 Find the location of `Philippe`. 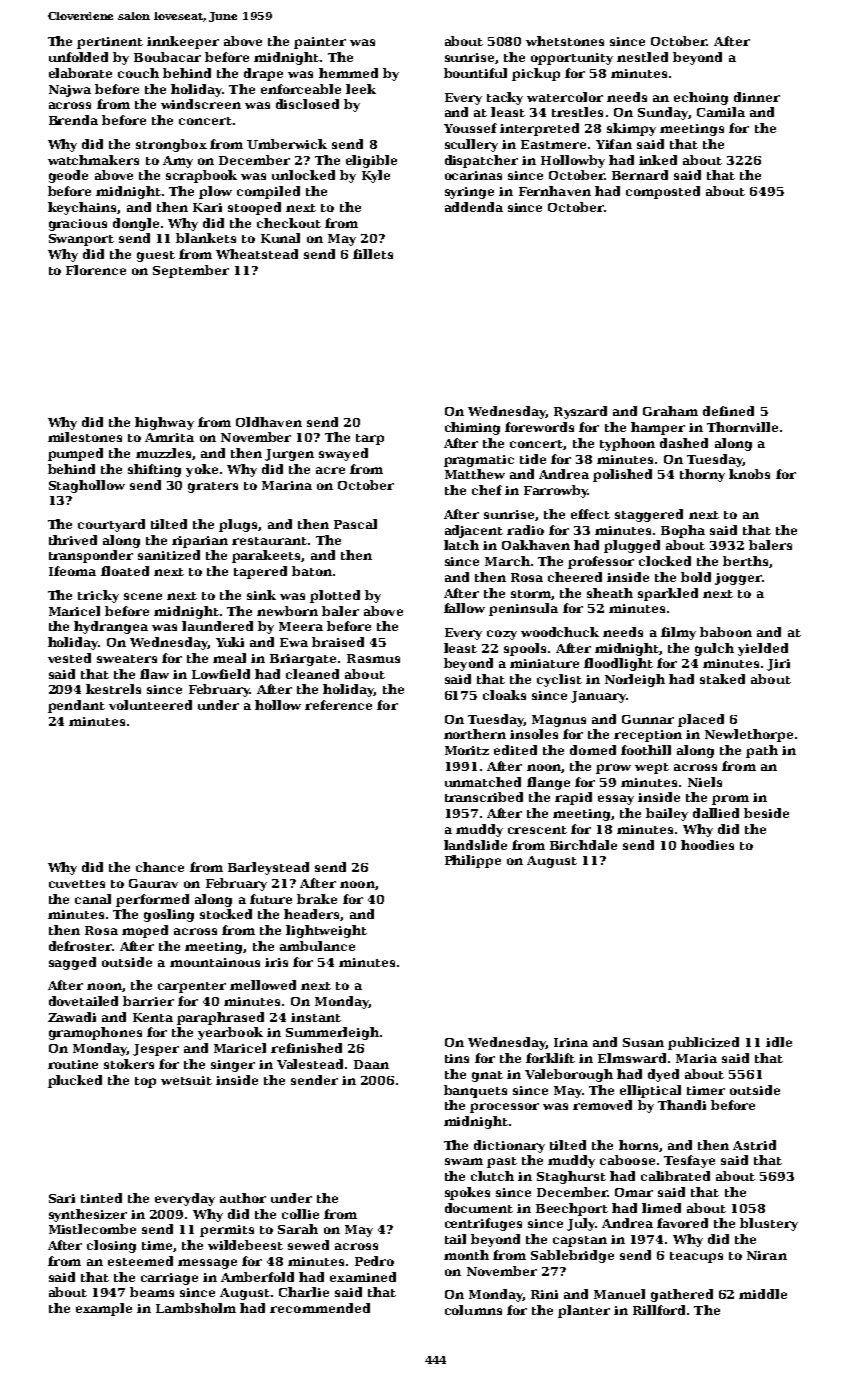

Philippe is located at coordinates (473, 861).
